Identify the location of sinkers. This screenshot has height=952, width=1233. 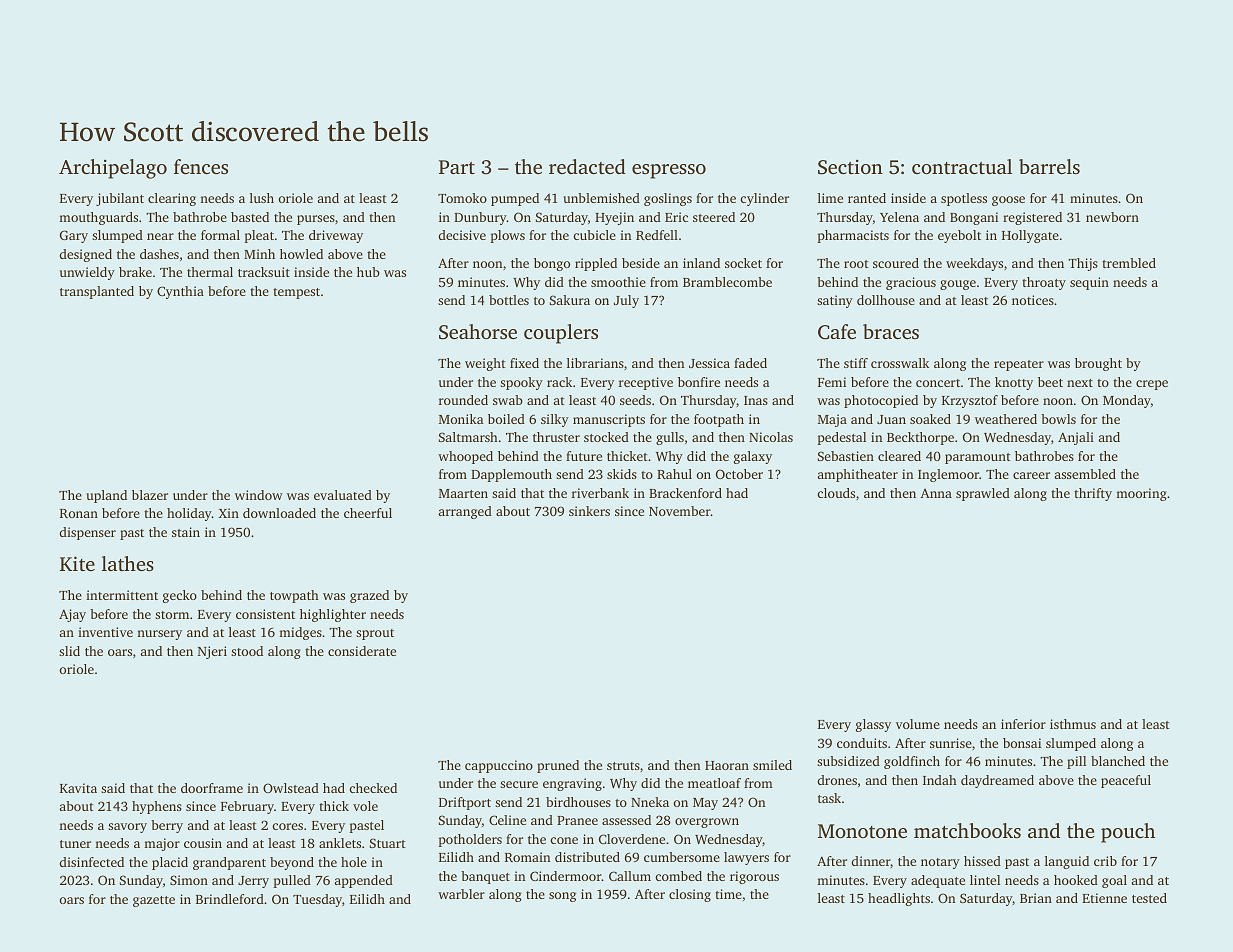
(589, 511).
